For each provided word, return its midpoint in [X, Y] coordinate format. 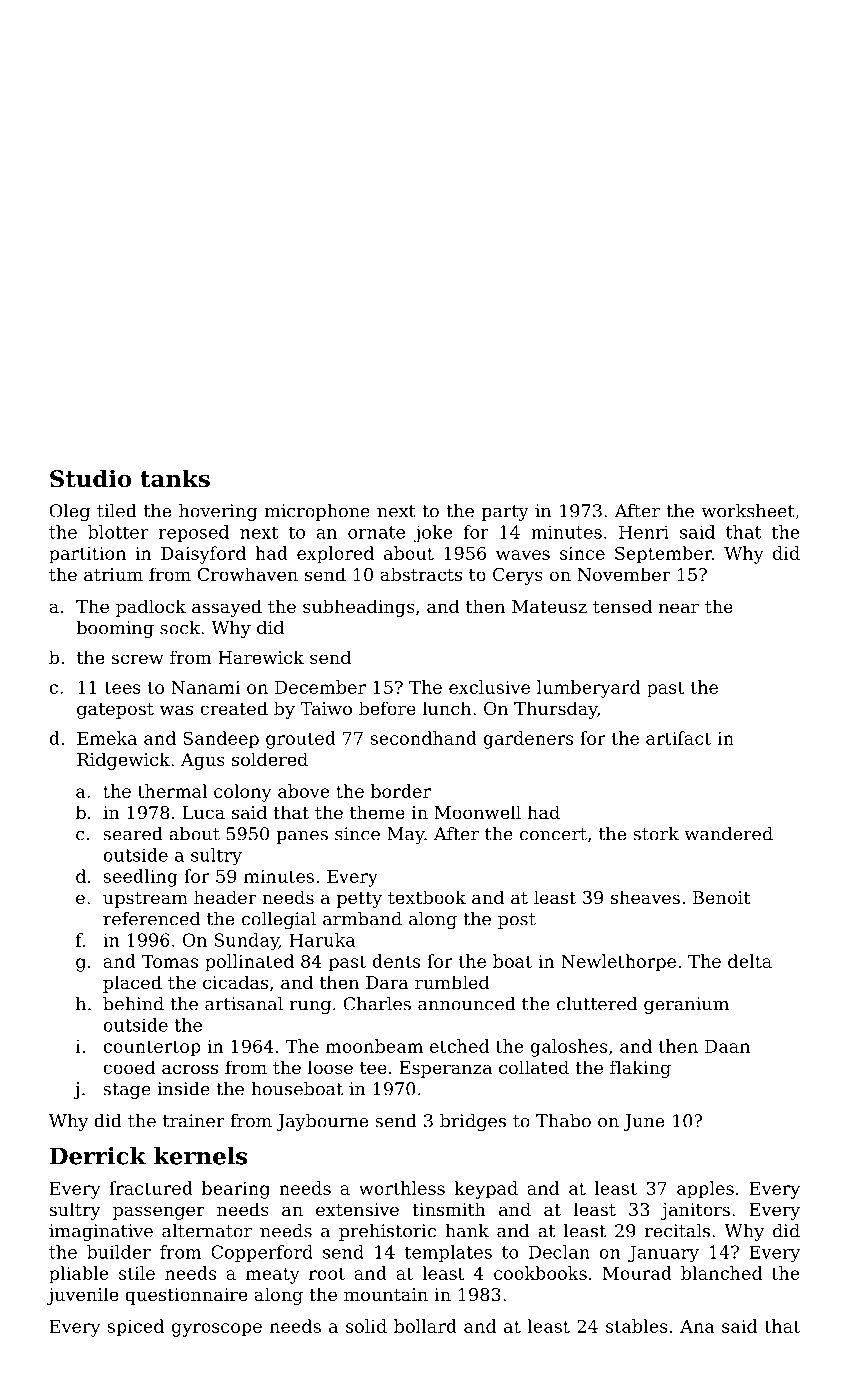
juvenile [82, 1296]
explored [335, 555]
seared [133, 834]
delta [750, 961]
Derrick [98, 1156]
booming [115, 629]
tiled [117, 511]
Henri [644, 532]
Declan [559, 1252]
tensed [622, 606]
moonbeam [374, 1046]
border [401, 791]
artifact [678, 738]
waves [523, 555]
